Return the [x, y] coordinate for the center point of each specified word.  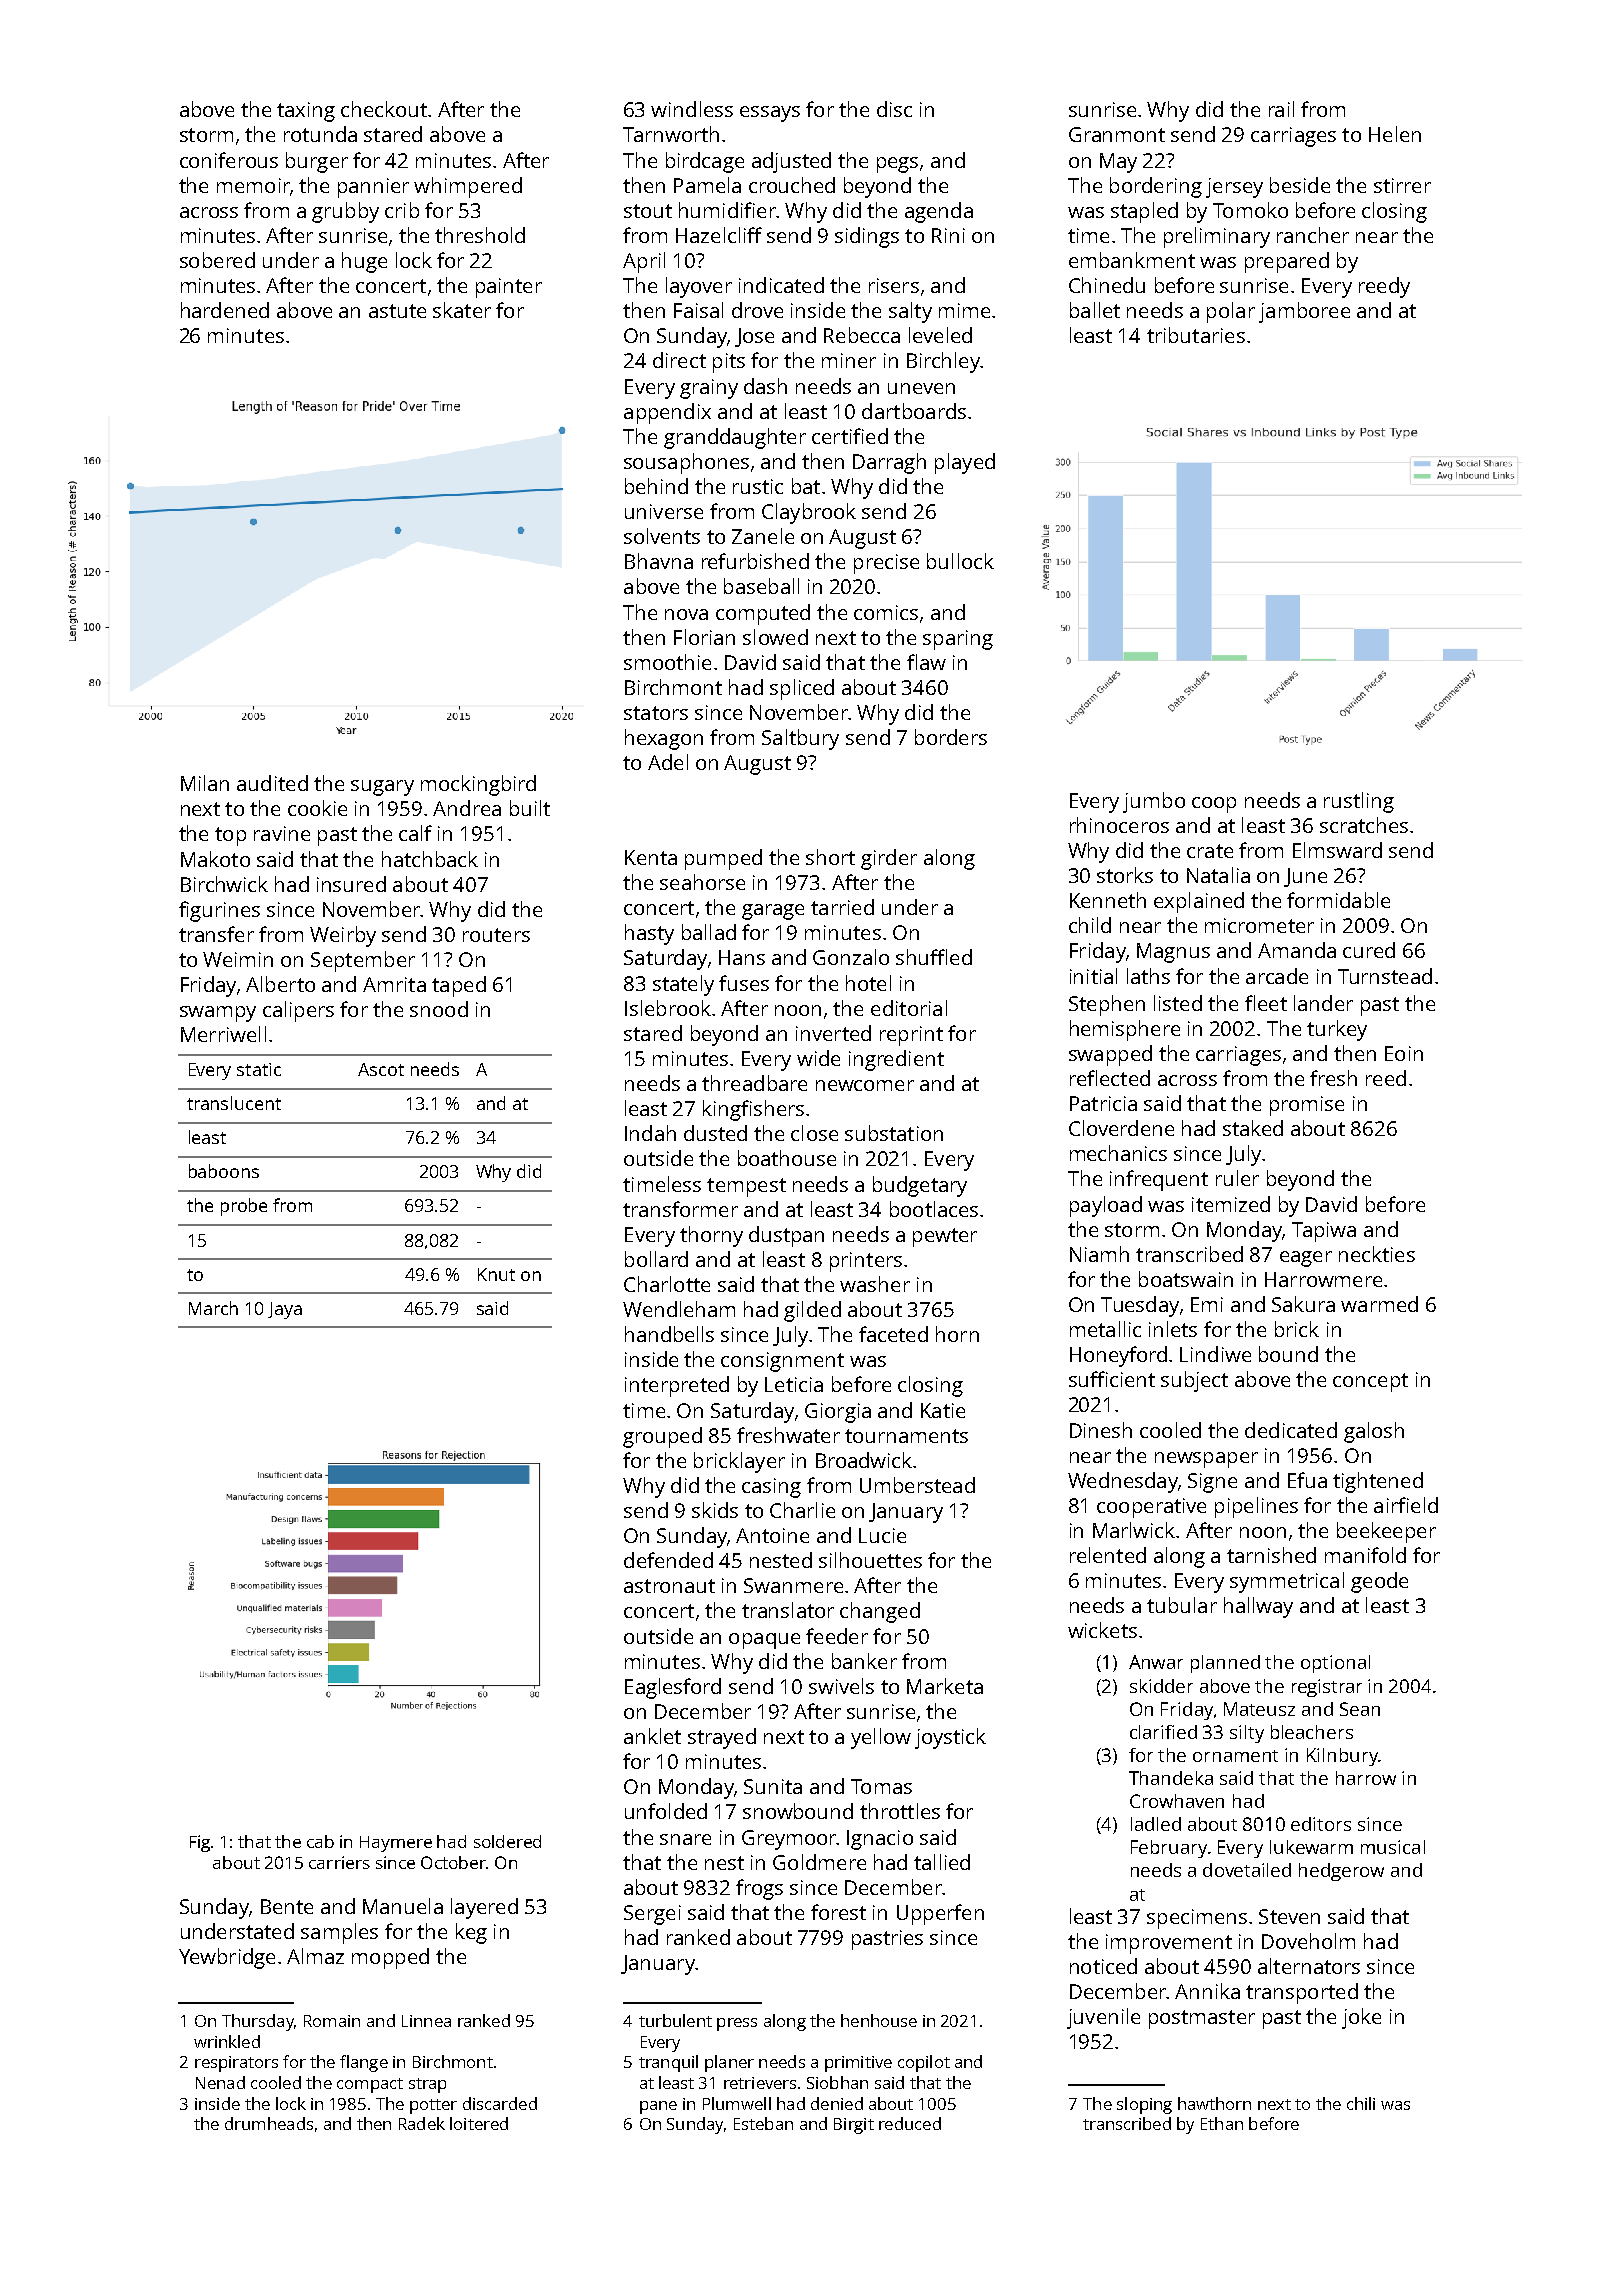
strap [427, 2085]
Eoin [1404, 1053]
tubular [1182, 1605]
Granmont [1117, 134]
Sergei [652, 1915]
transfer [216, 934]
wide [818, 1058]
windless [692, 109]
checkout [384, 109]
